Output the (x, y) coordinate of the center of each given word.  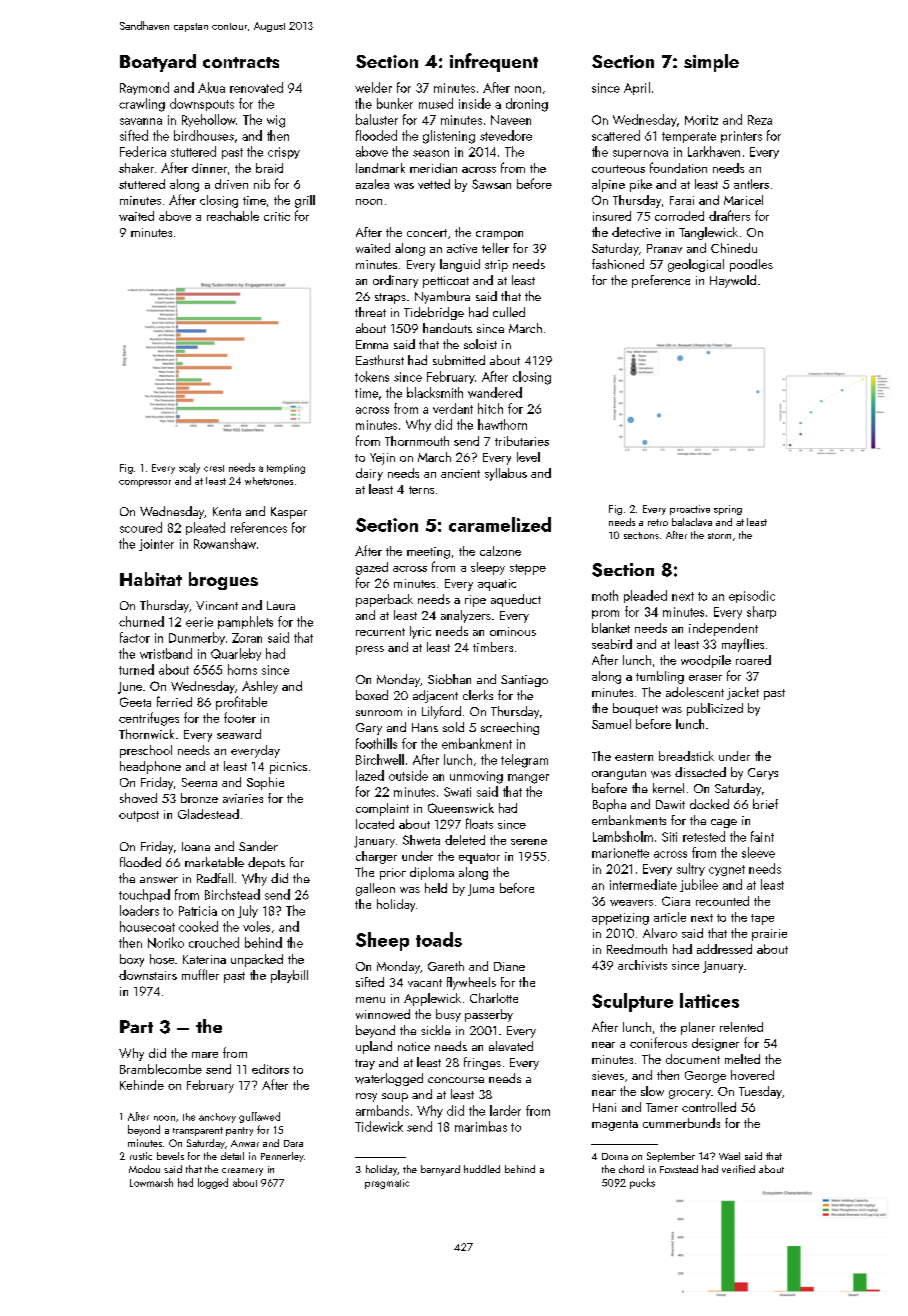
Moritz (701, 120)
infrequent (494, 62)
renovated (256, 87)
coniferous (658, 1042)
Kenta (227, 511)
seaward (239, 734)
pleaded (645, 596)
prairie (769, 935)
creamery (242, 1172)
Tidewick (379, 1126)
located (375, 824)
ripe (475, 601)
